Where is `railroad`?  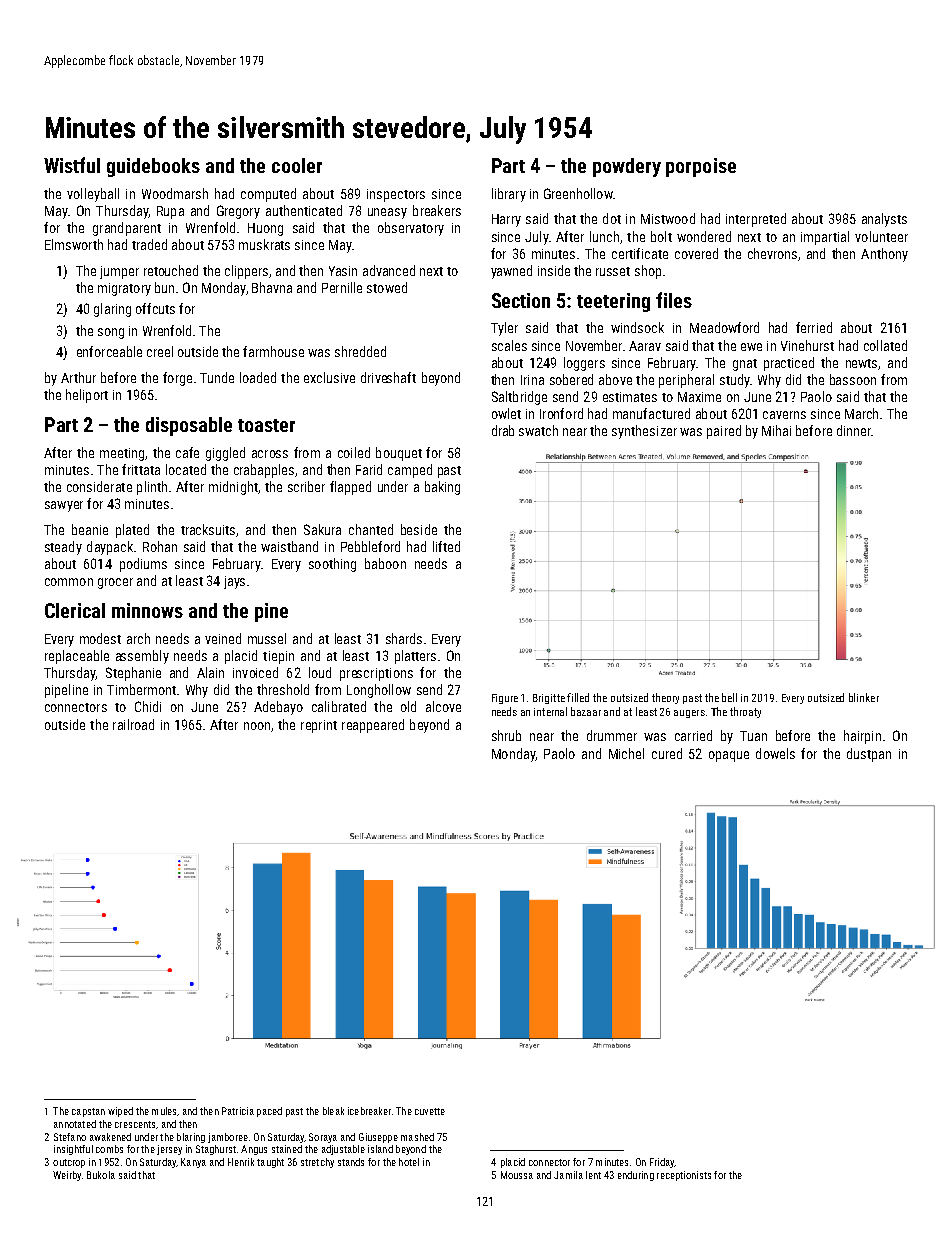 railroad is located at coordinates (133, 724).
